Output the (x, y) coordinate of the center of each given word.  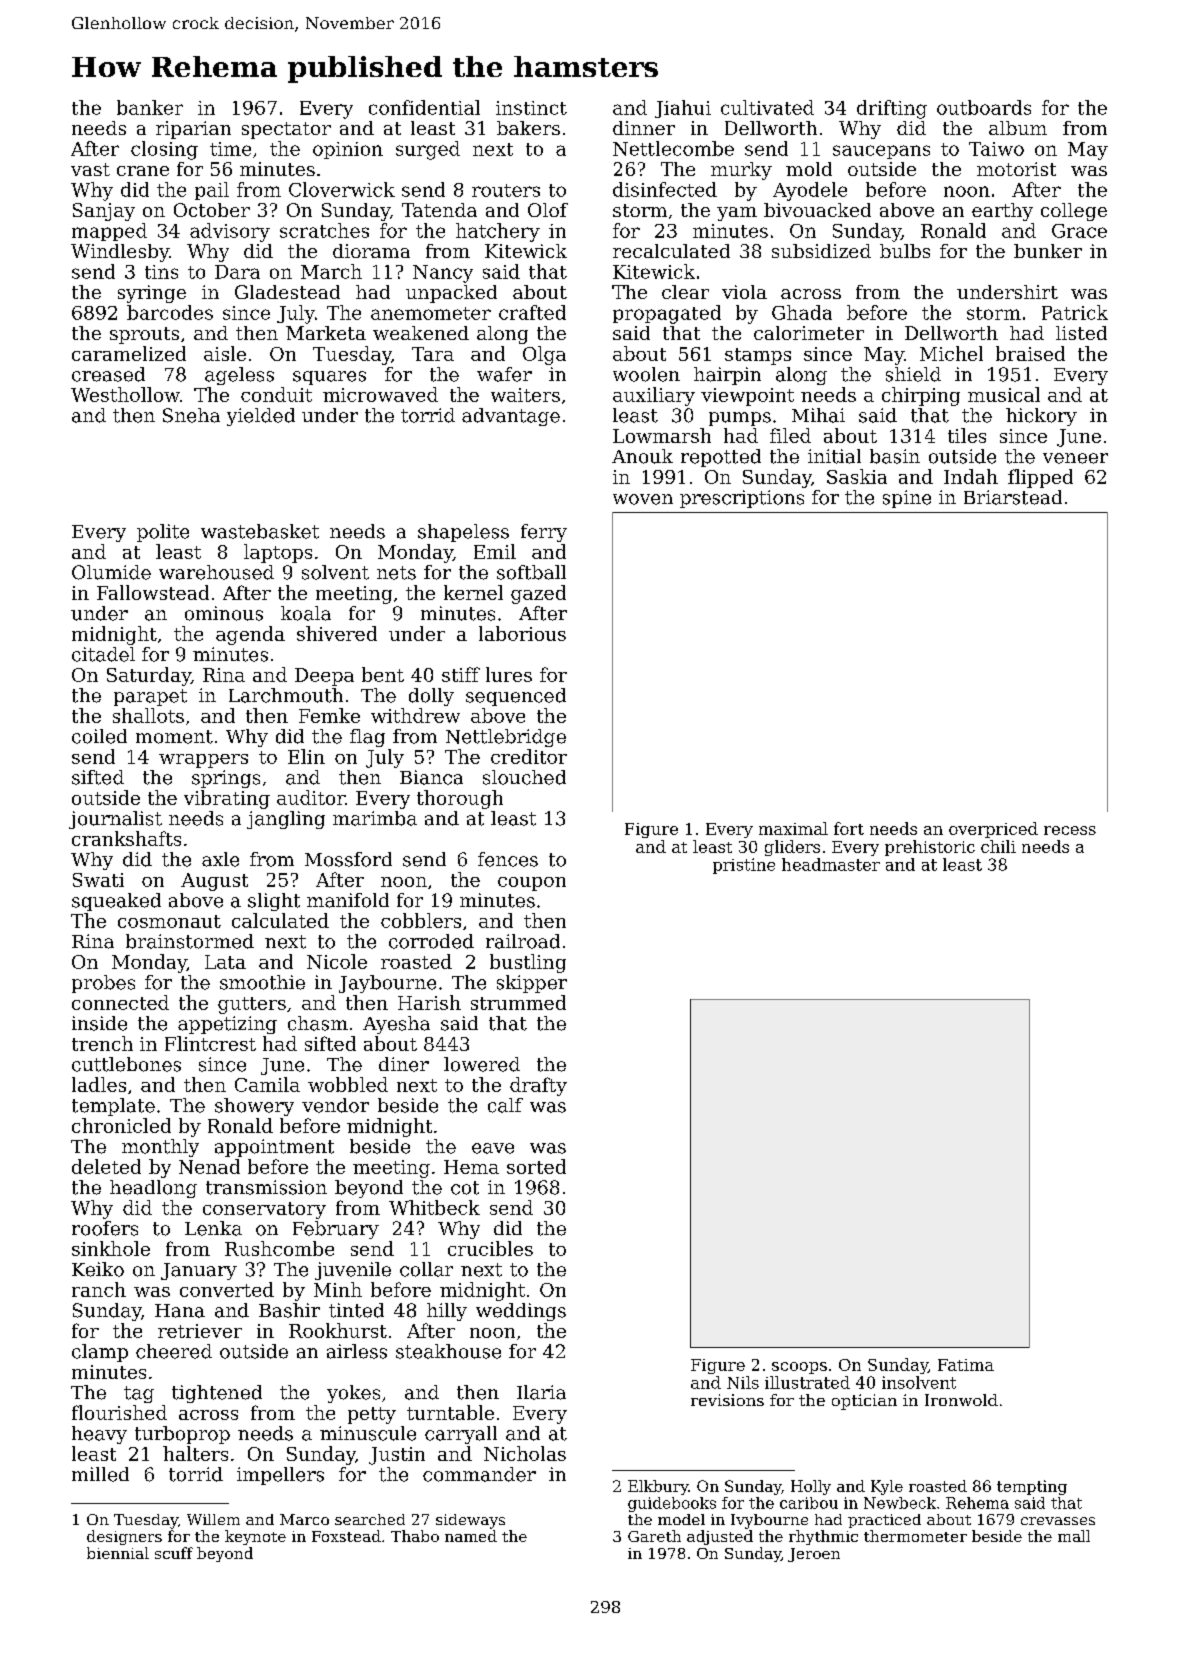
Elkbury (658, 1487)
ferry (544, 533)
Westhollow (125, 394)
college (1074, 212)
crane (143, 171)
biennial (118, 1553)
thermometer (915, 1536)
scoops (799, 1368)
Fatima (966, 1365)
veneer (1075, 458)
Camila (267, 1084)
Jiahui (683, 109)
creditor (529, 756)
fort (849, 828)
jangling (286, 820)
